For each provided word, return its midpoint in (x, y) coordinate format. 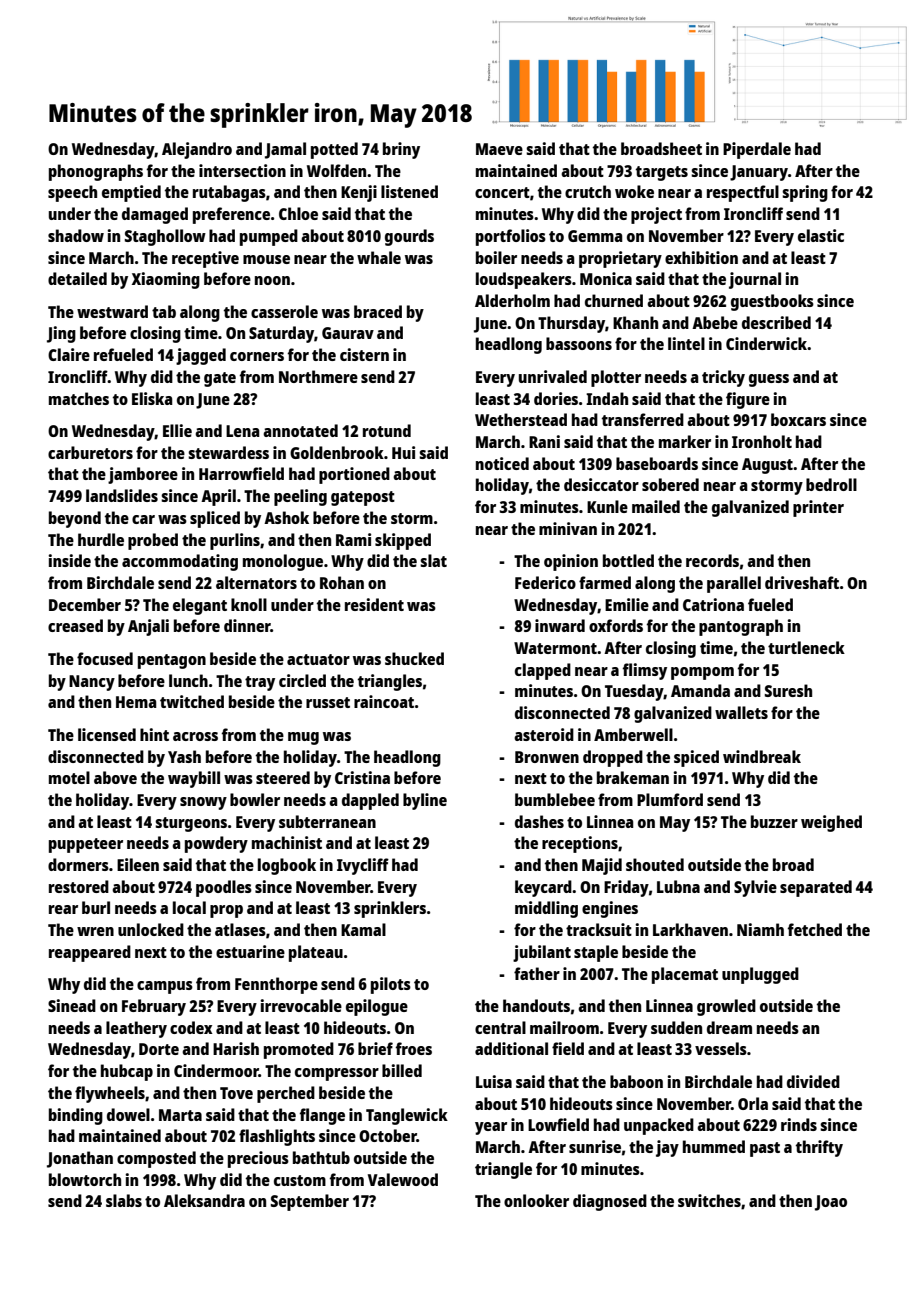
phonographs (96, 172)
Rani (544, 441)
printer (818, 508)
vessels (721, 1048)
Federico (545, 582)
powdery (216, 844)
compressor (337, 1074)
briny (401, 150)
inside (70, 560)
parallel (734, 584)
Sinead (72, 1005)
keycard (543, 888)
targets (662, 173)
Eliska (152, 398)
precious (258, 1159)
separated (816, 888)
